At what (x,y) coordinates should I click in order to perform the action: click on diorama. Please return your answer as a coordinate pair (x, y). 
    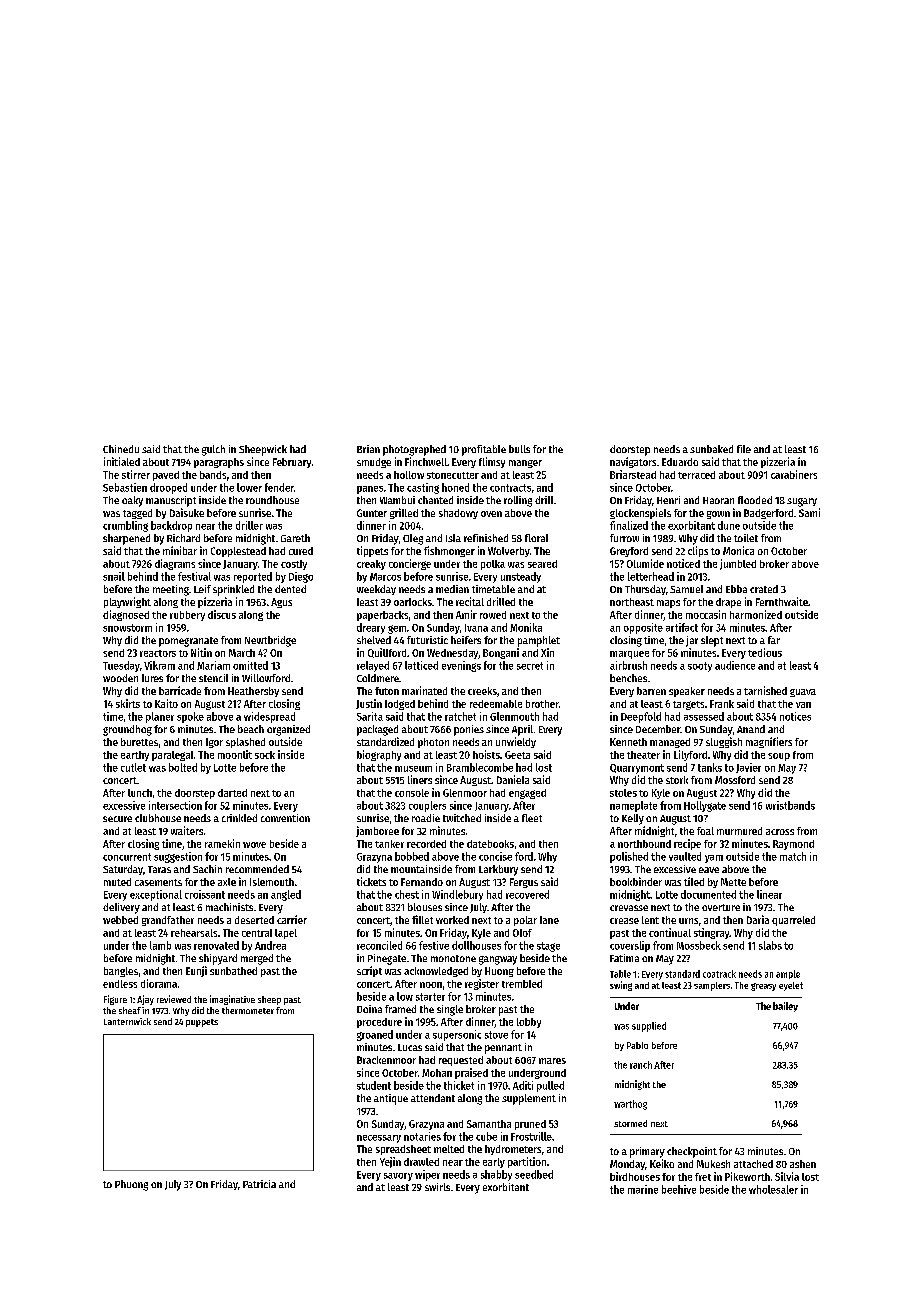
    Looking at the image, I should click on (159, 983).
